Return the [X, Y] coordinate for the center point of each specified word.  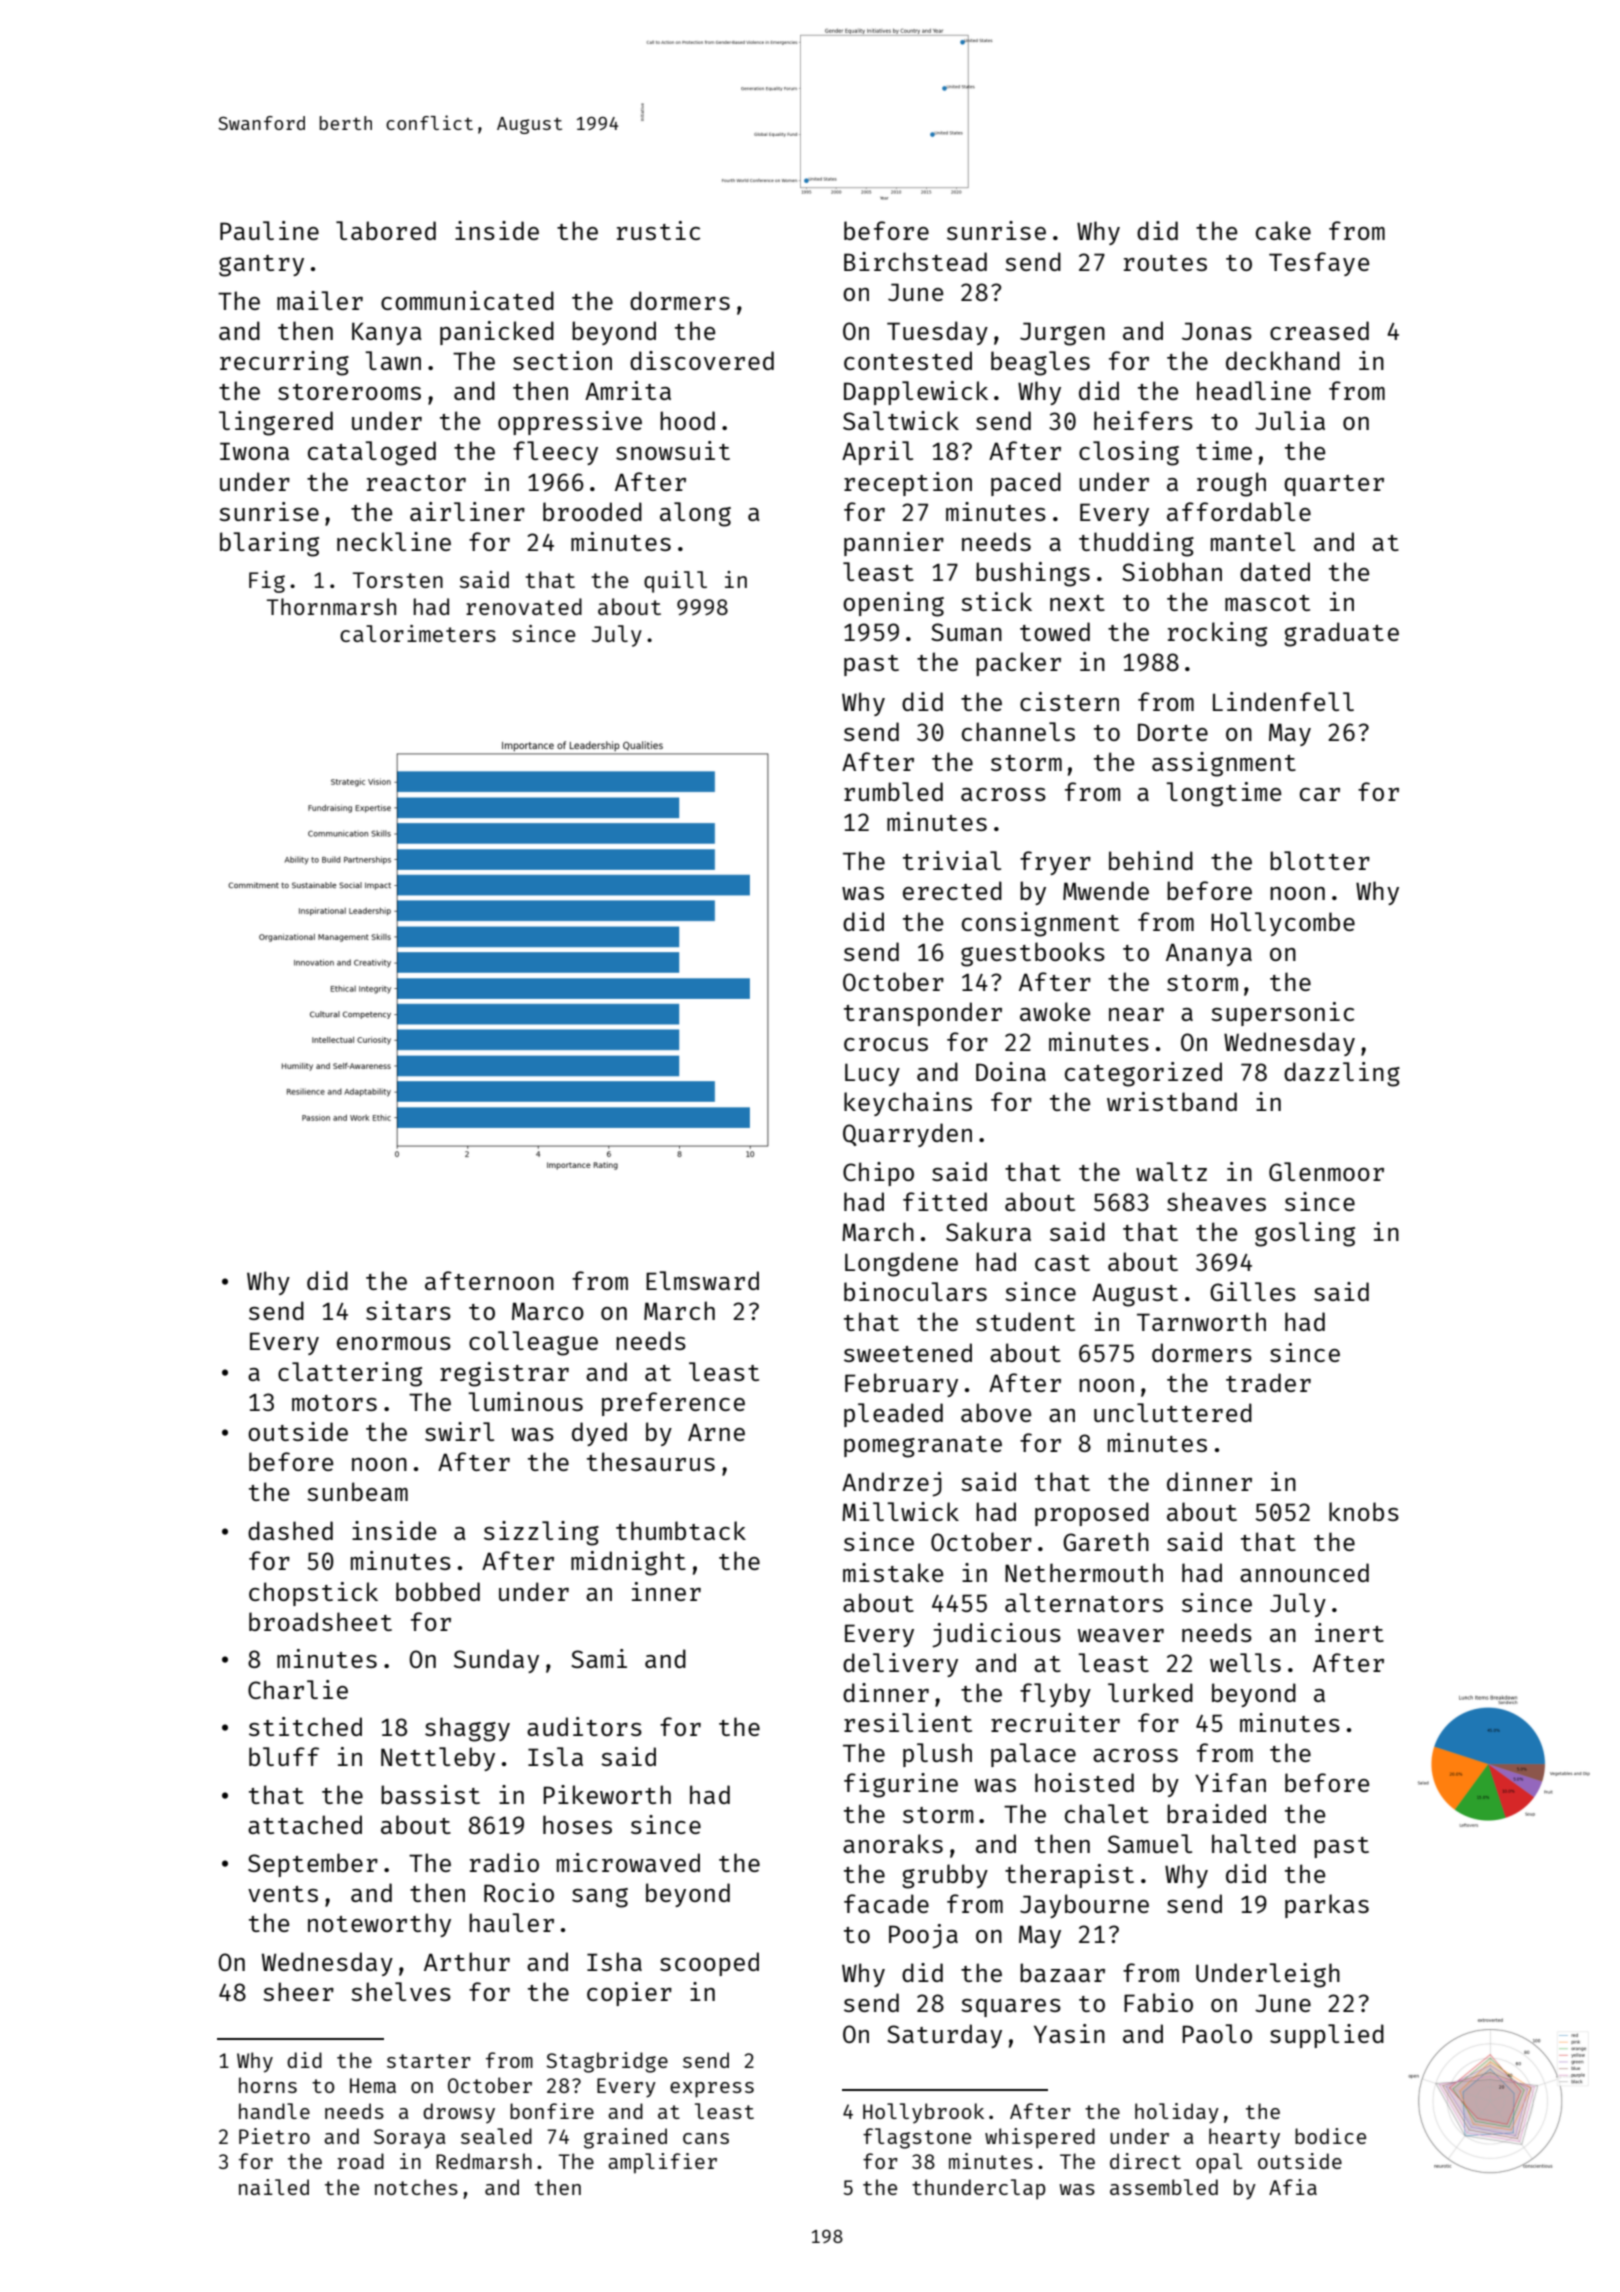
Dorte [1173, 732]
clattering [350, 1374]
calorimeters [418, 633]
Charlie [298, 1689]
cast [1062, 1263]
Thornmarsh [331, 606]
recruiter [1055, 1722]
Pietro [274, 2136]
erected [952, 890]
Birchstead [915, 261]
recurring [284, 363]
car [1320, 794]
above [996, 1412]
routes [1165, 263]
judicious [996, 1635]
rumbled [893, 791]
